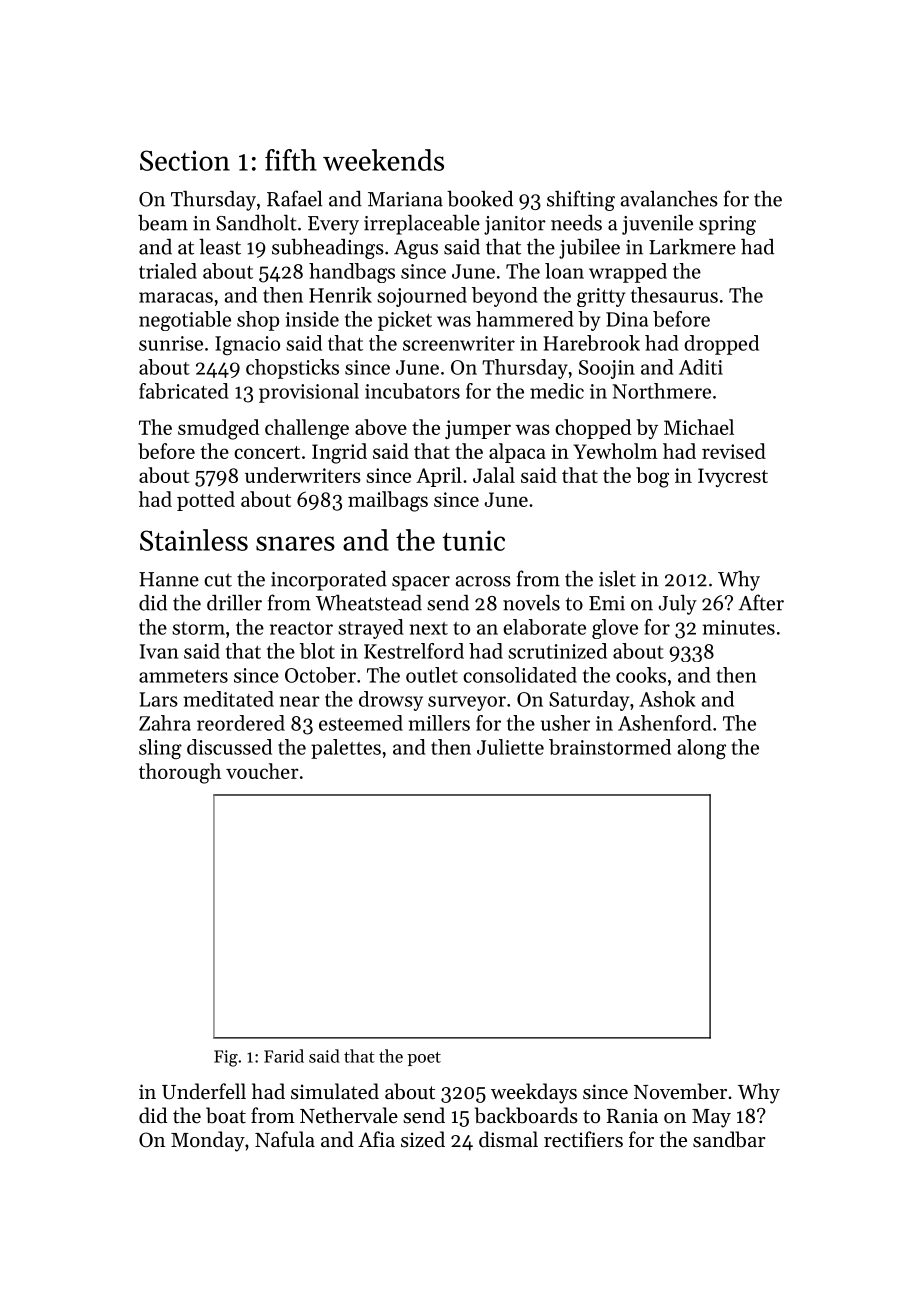 Image resolution: width=924 pixels, height=1311 pixels. Describe the element at coordinates (383, 160) in the image. I see `weekends` at that location.
